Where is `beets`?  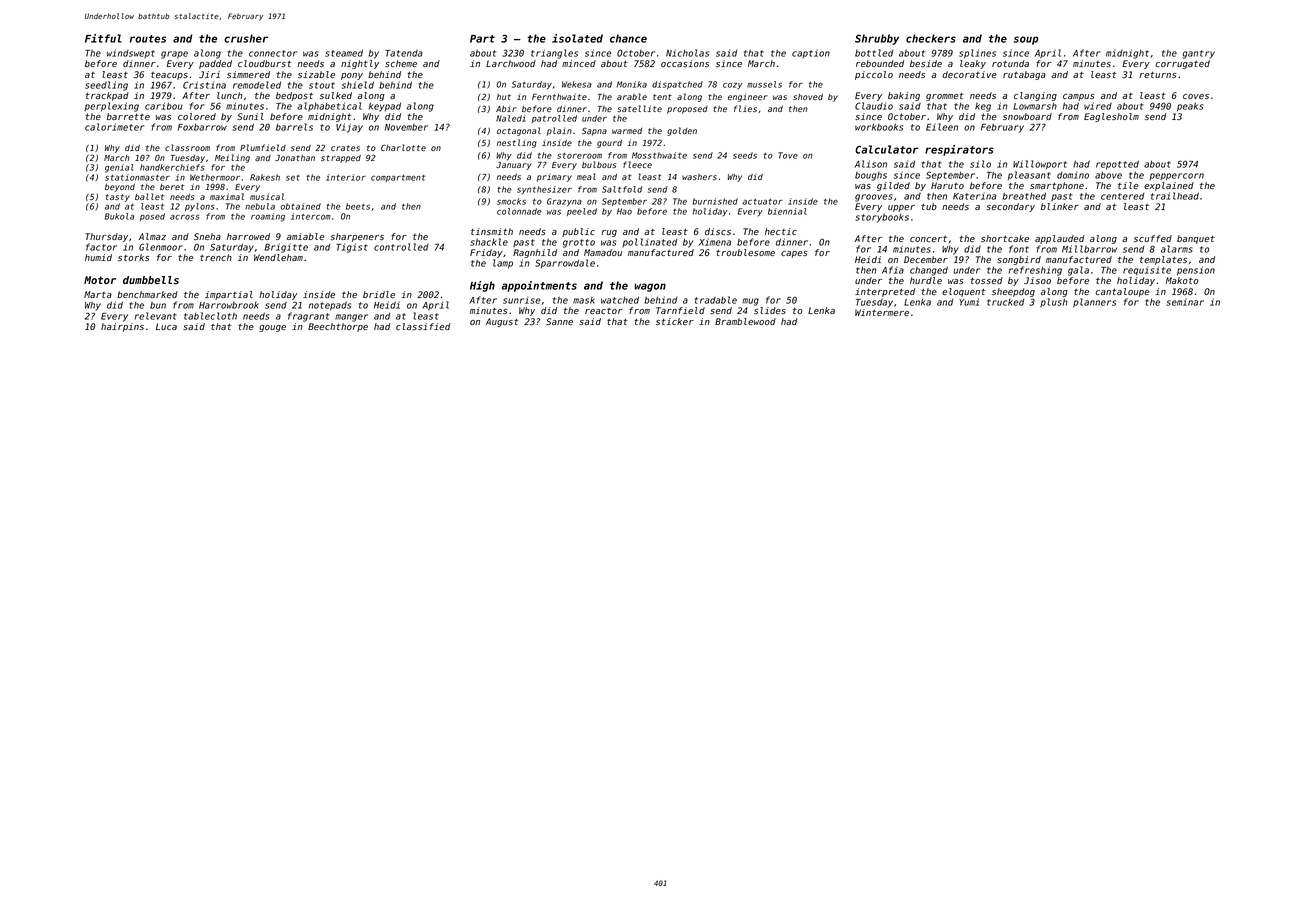
beets is located at coordinates (358, 206).
